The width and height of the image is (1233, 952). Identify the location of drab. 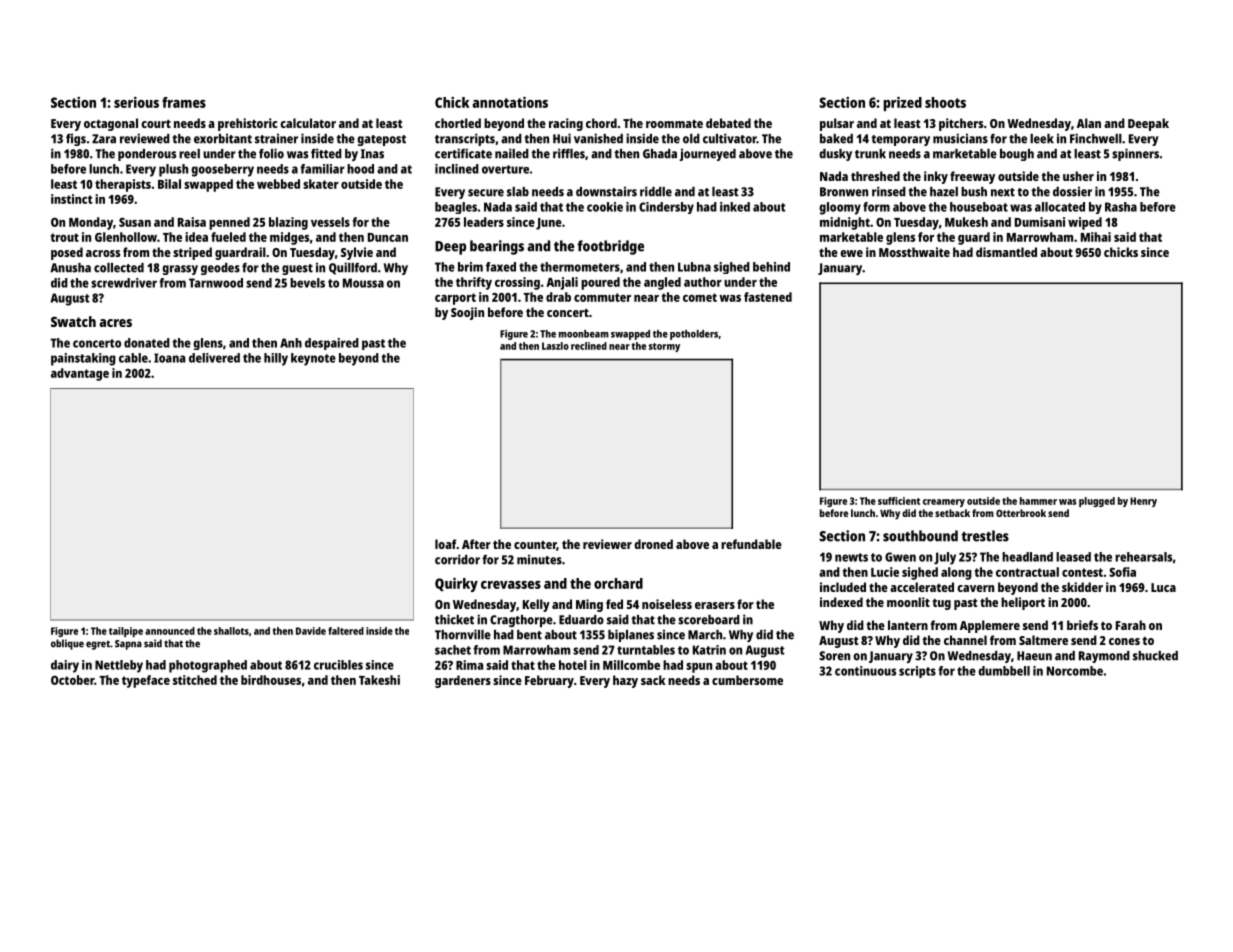
(558, 297).
